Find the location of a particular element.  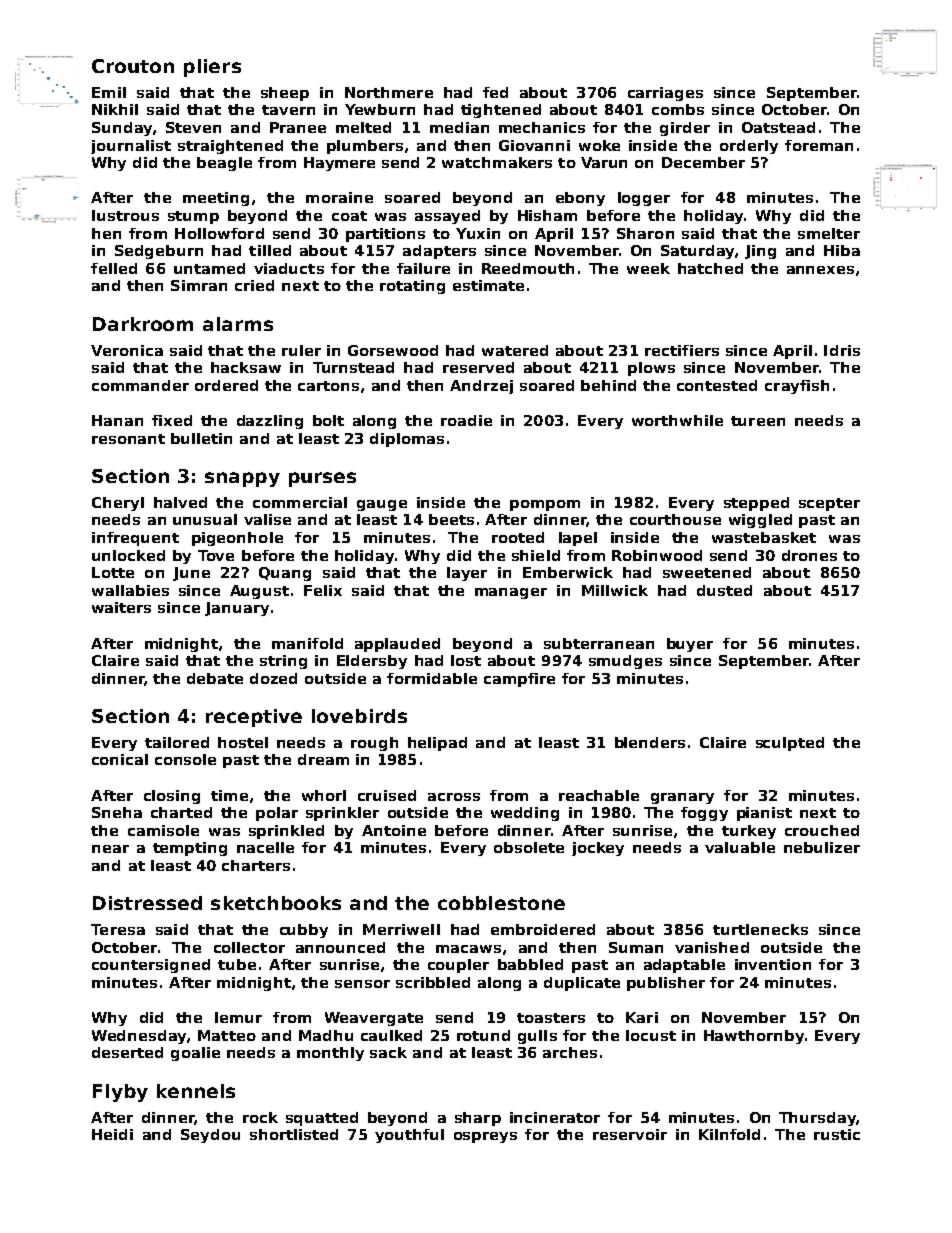

week is located at coordinates (648, 268).
